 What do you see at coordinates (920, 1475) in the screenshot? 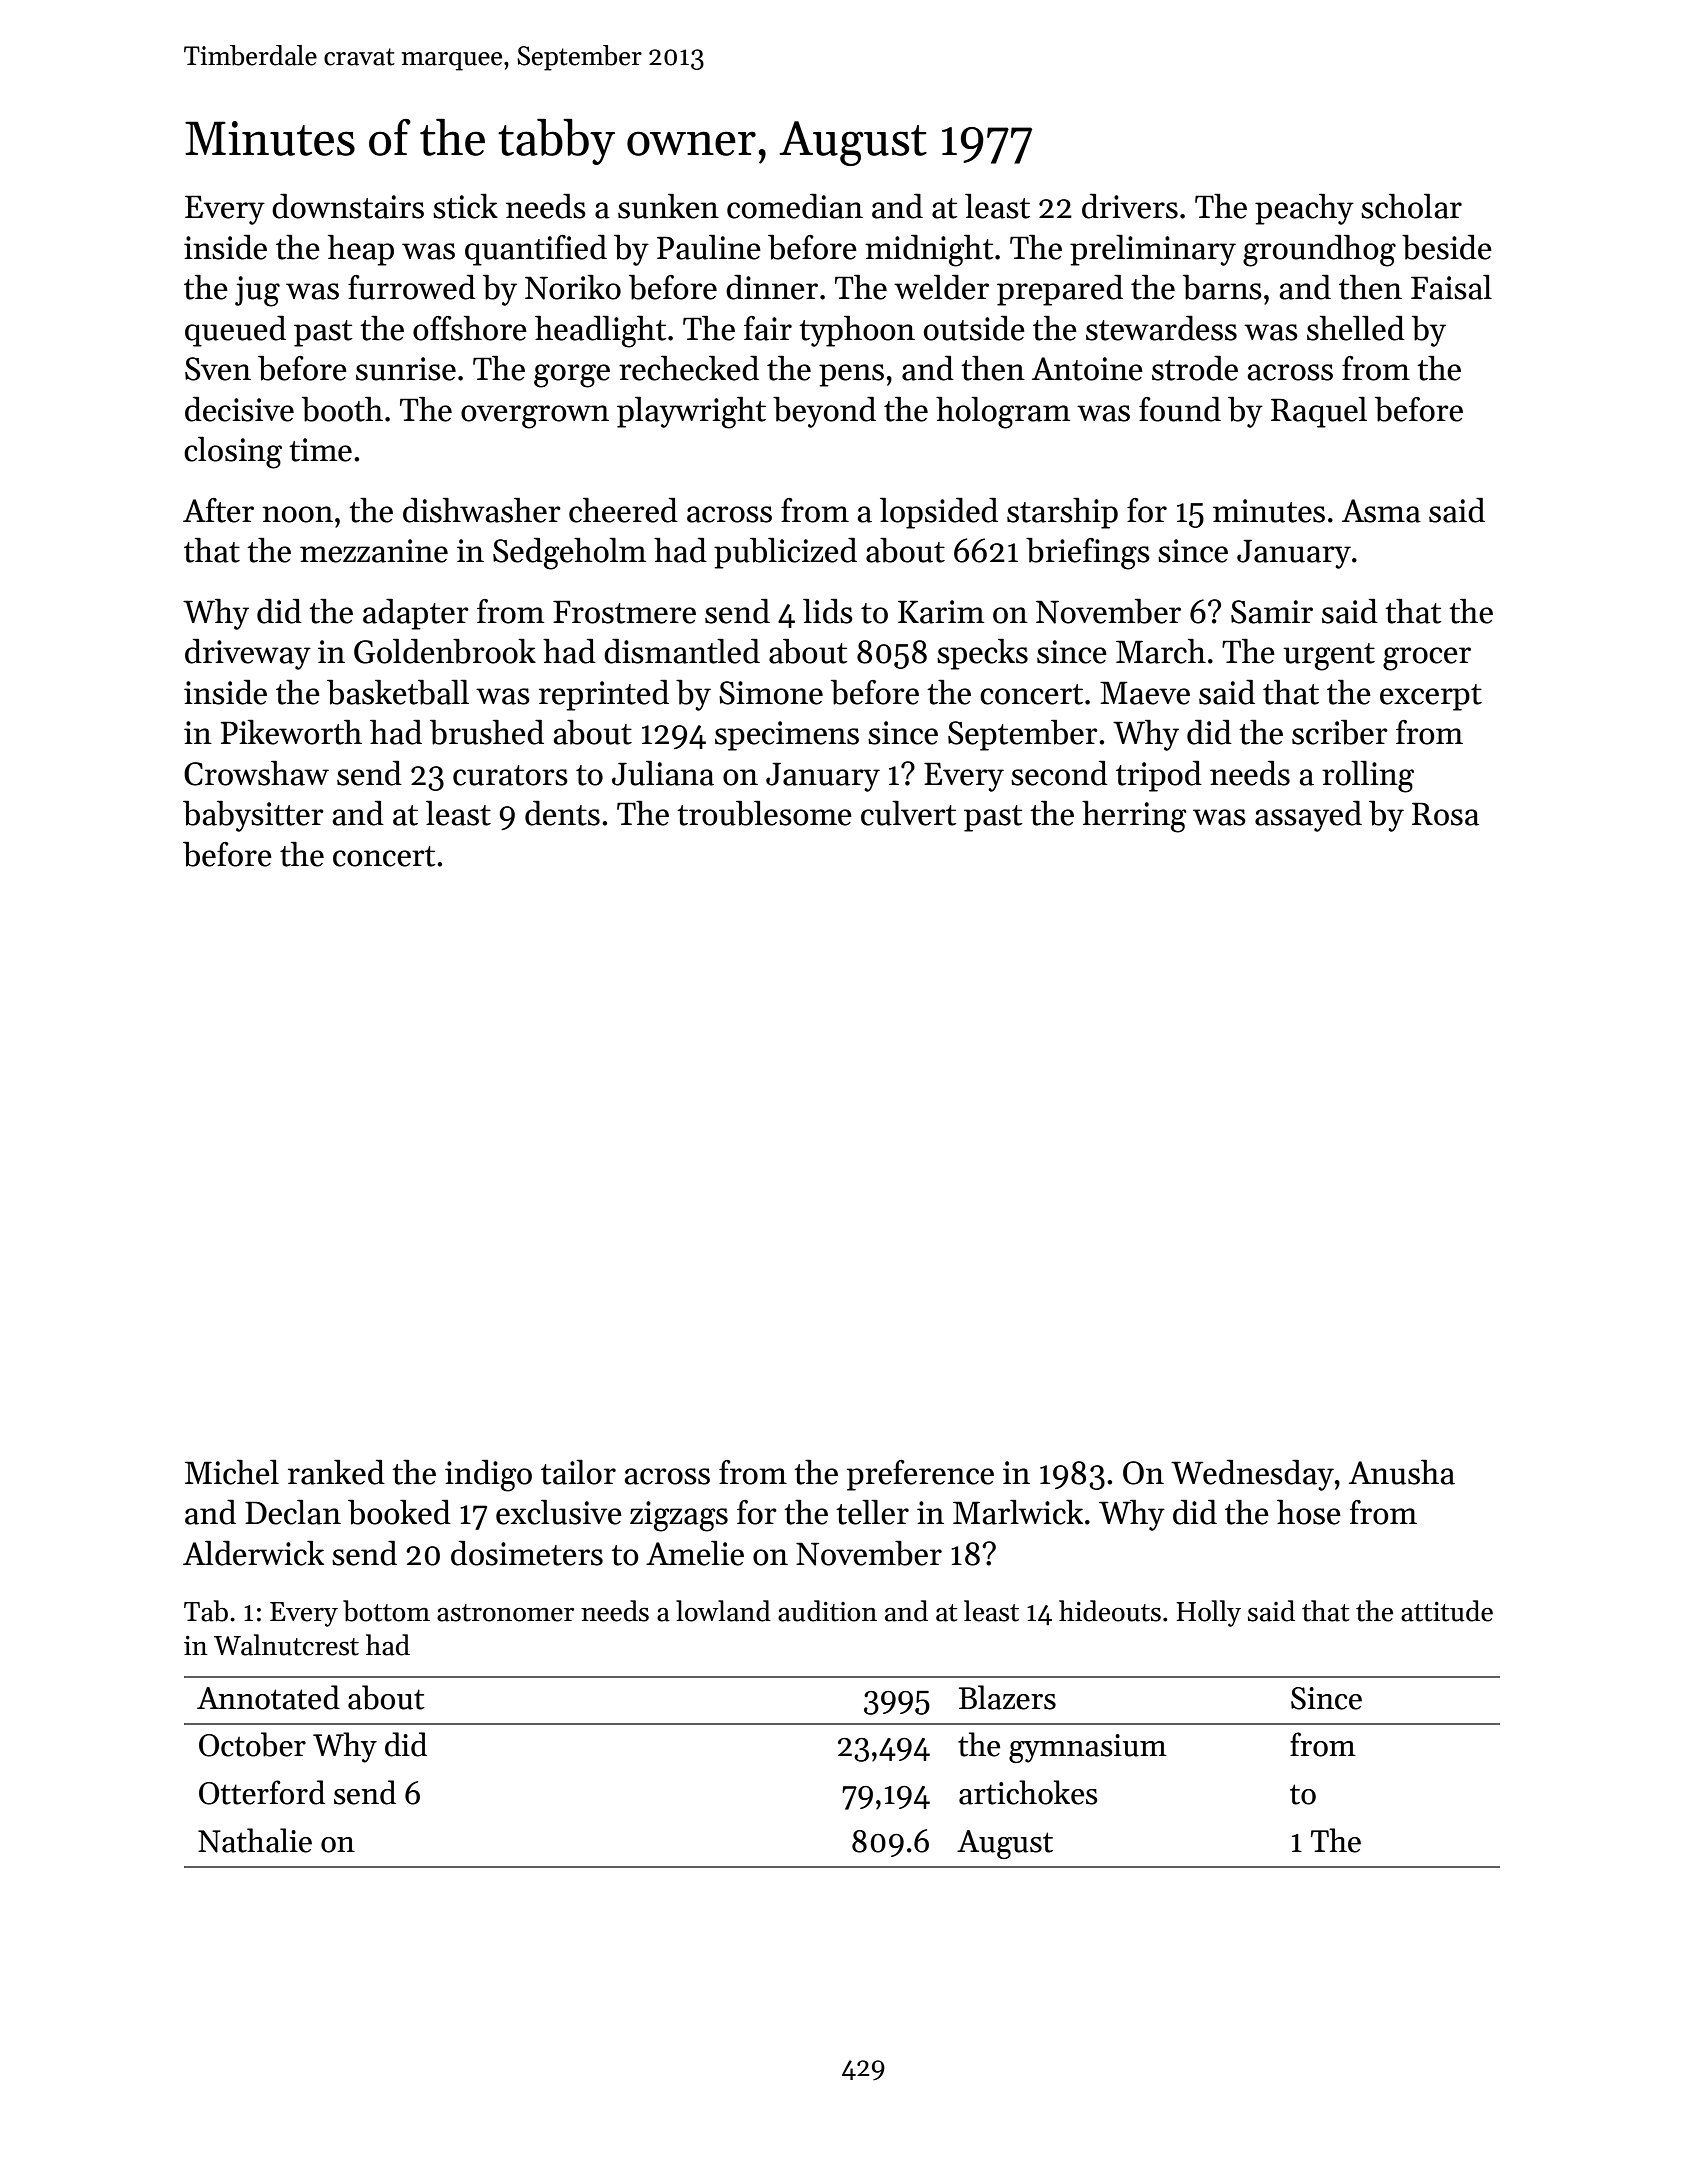
I see `preference` at bounding box center [920, 1475].
